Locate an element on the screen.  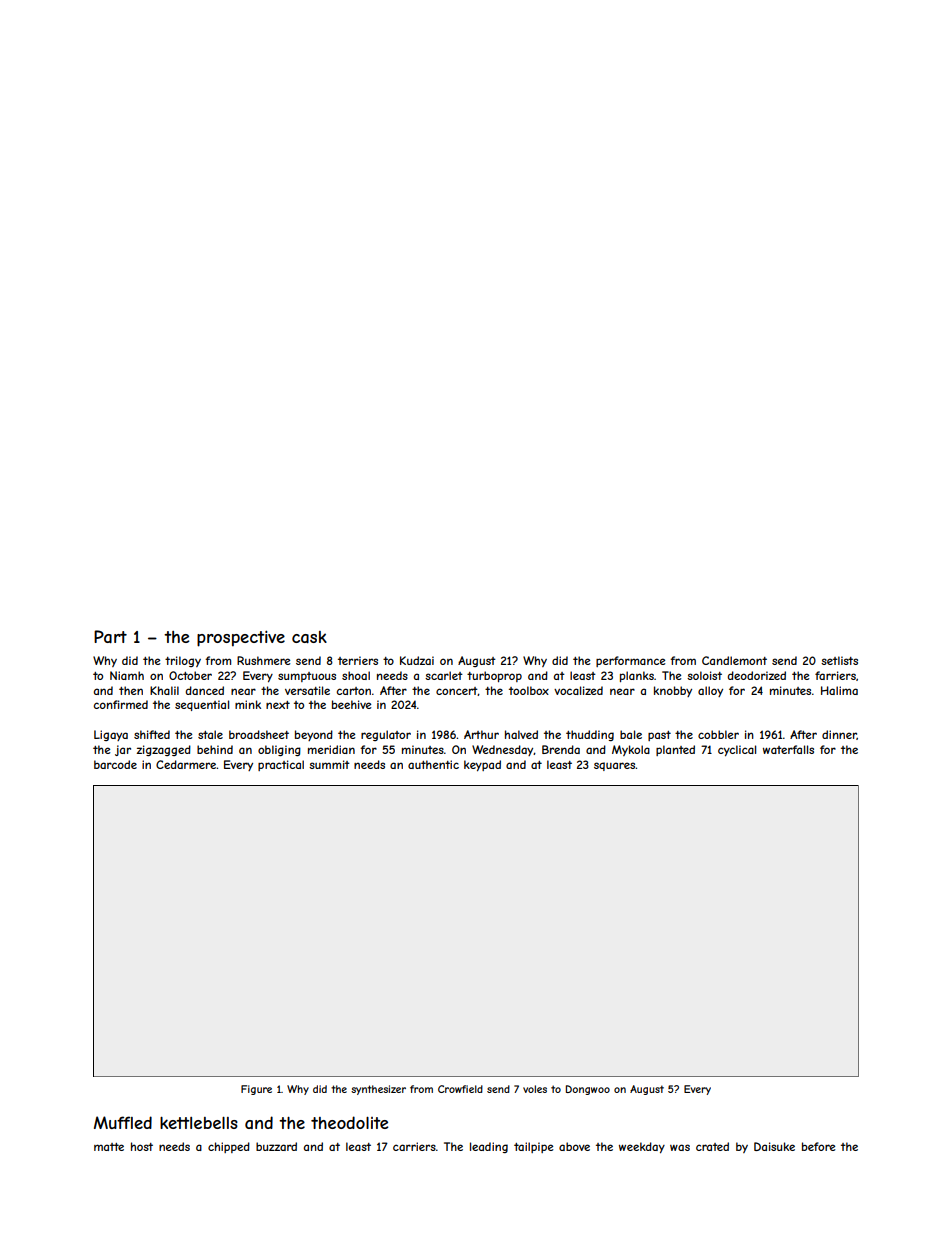
synthesizer is located at coordinates (378, 1090).
